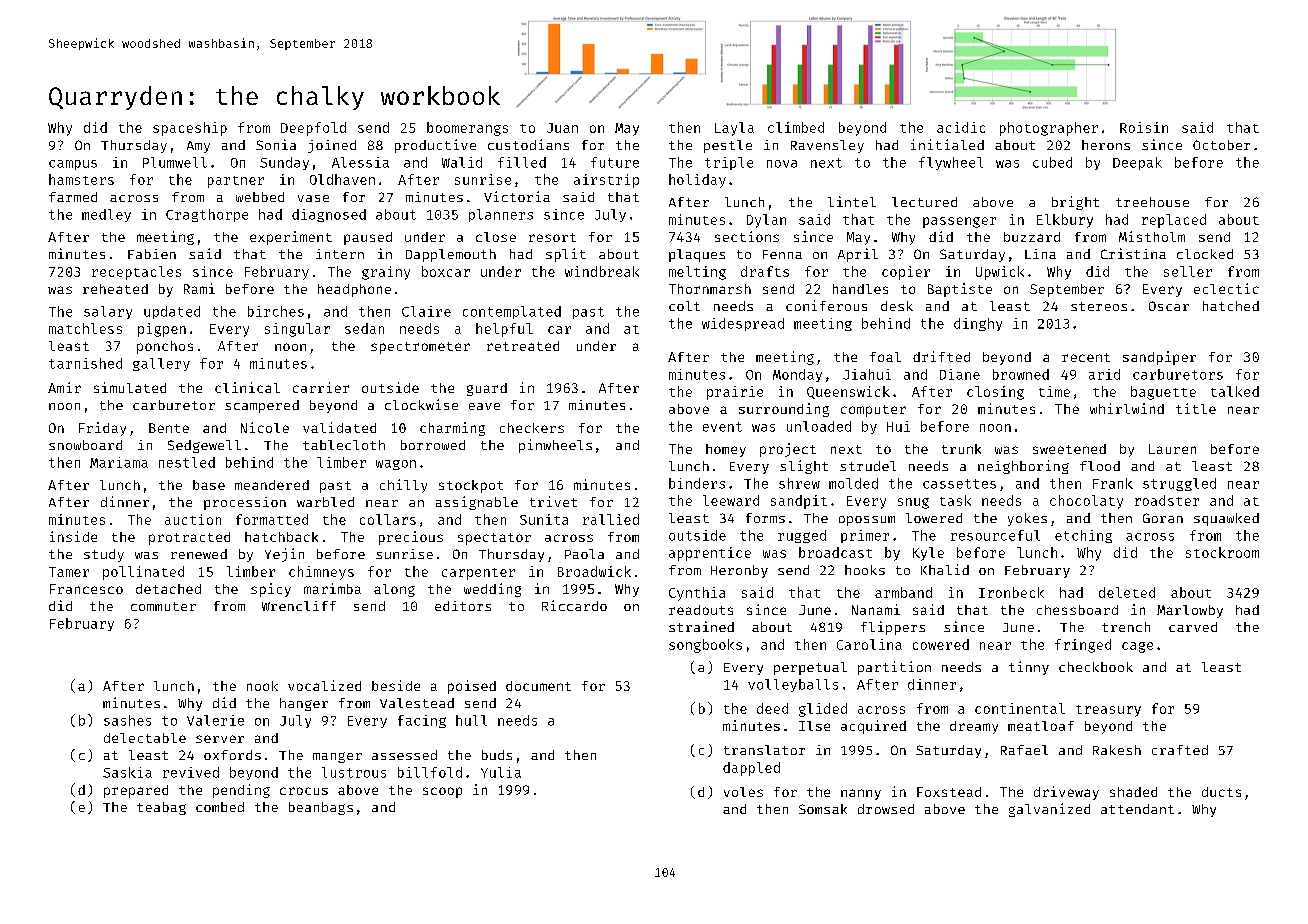 The height and width of the screenshot is (924, 1308). I want to click on Upwick, so click(1000, 273).
